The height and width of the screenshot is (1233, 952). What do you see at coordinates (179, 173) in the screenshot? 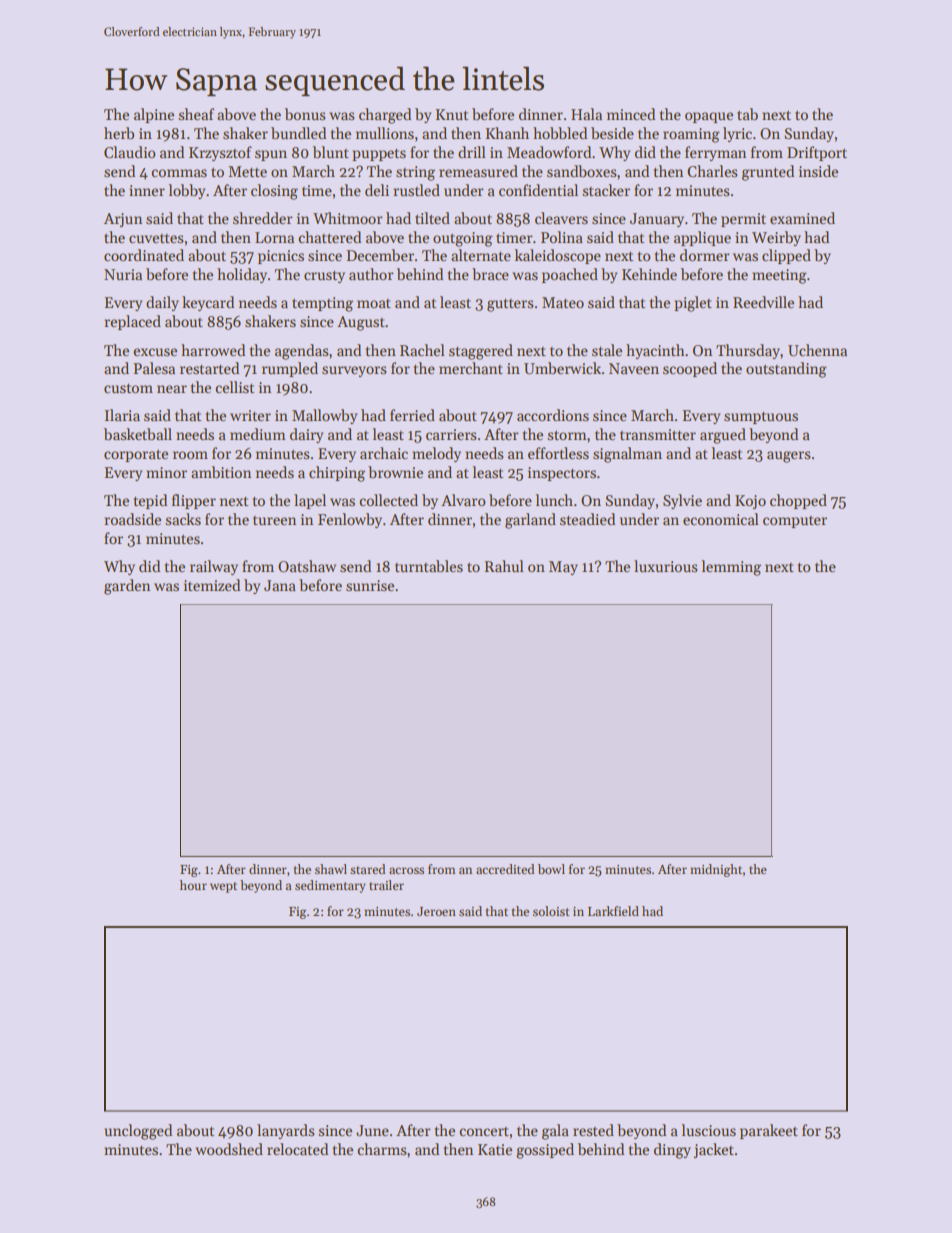
I see `commas` at bounding box center [179, 173].
